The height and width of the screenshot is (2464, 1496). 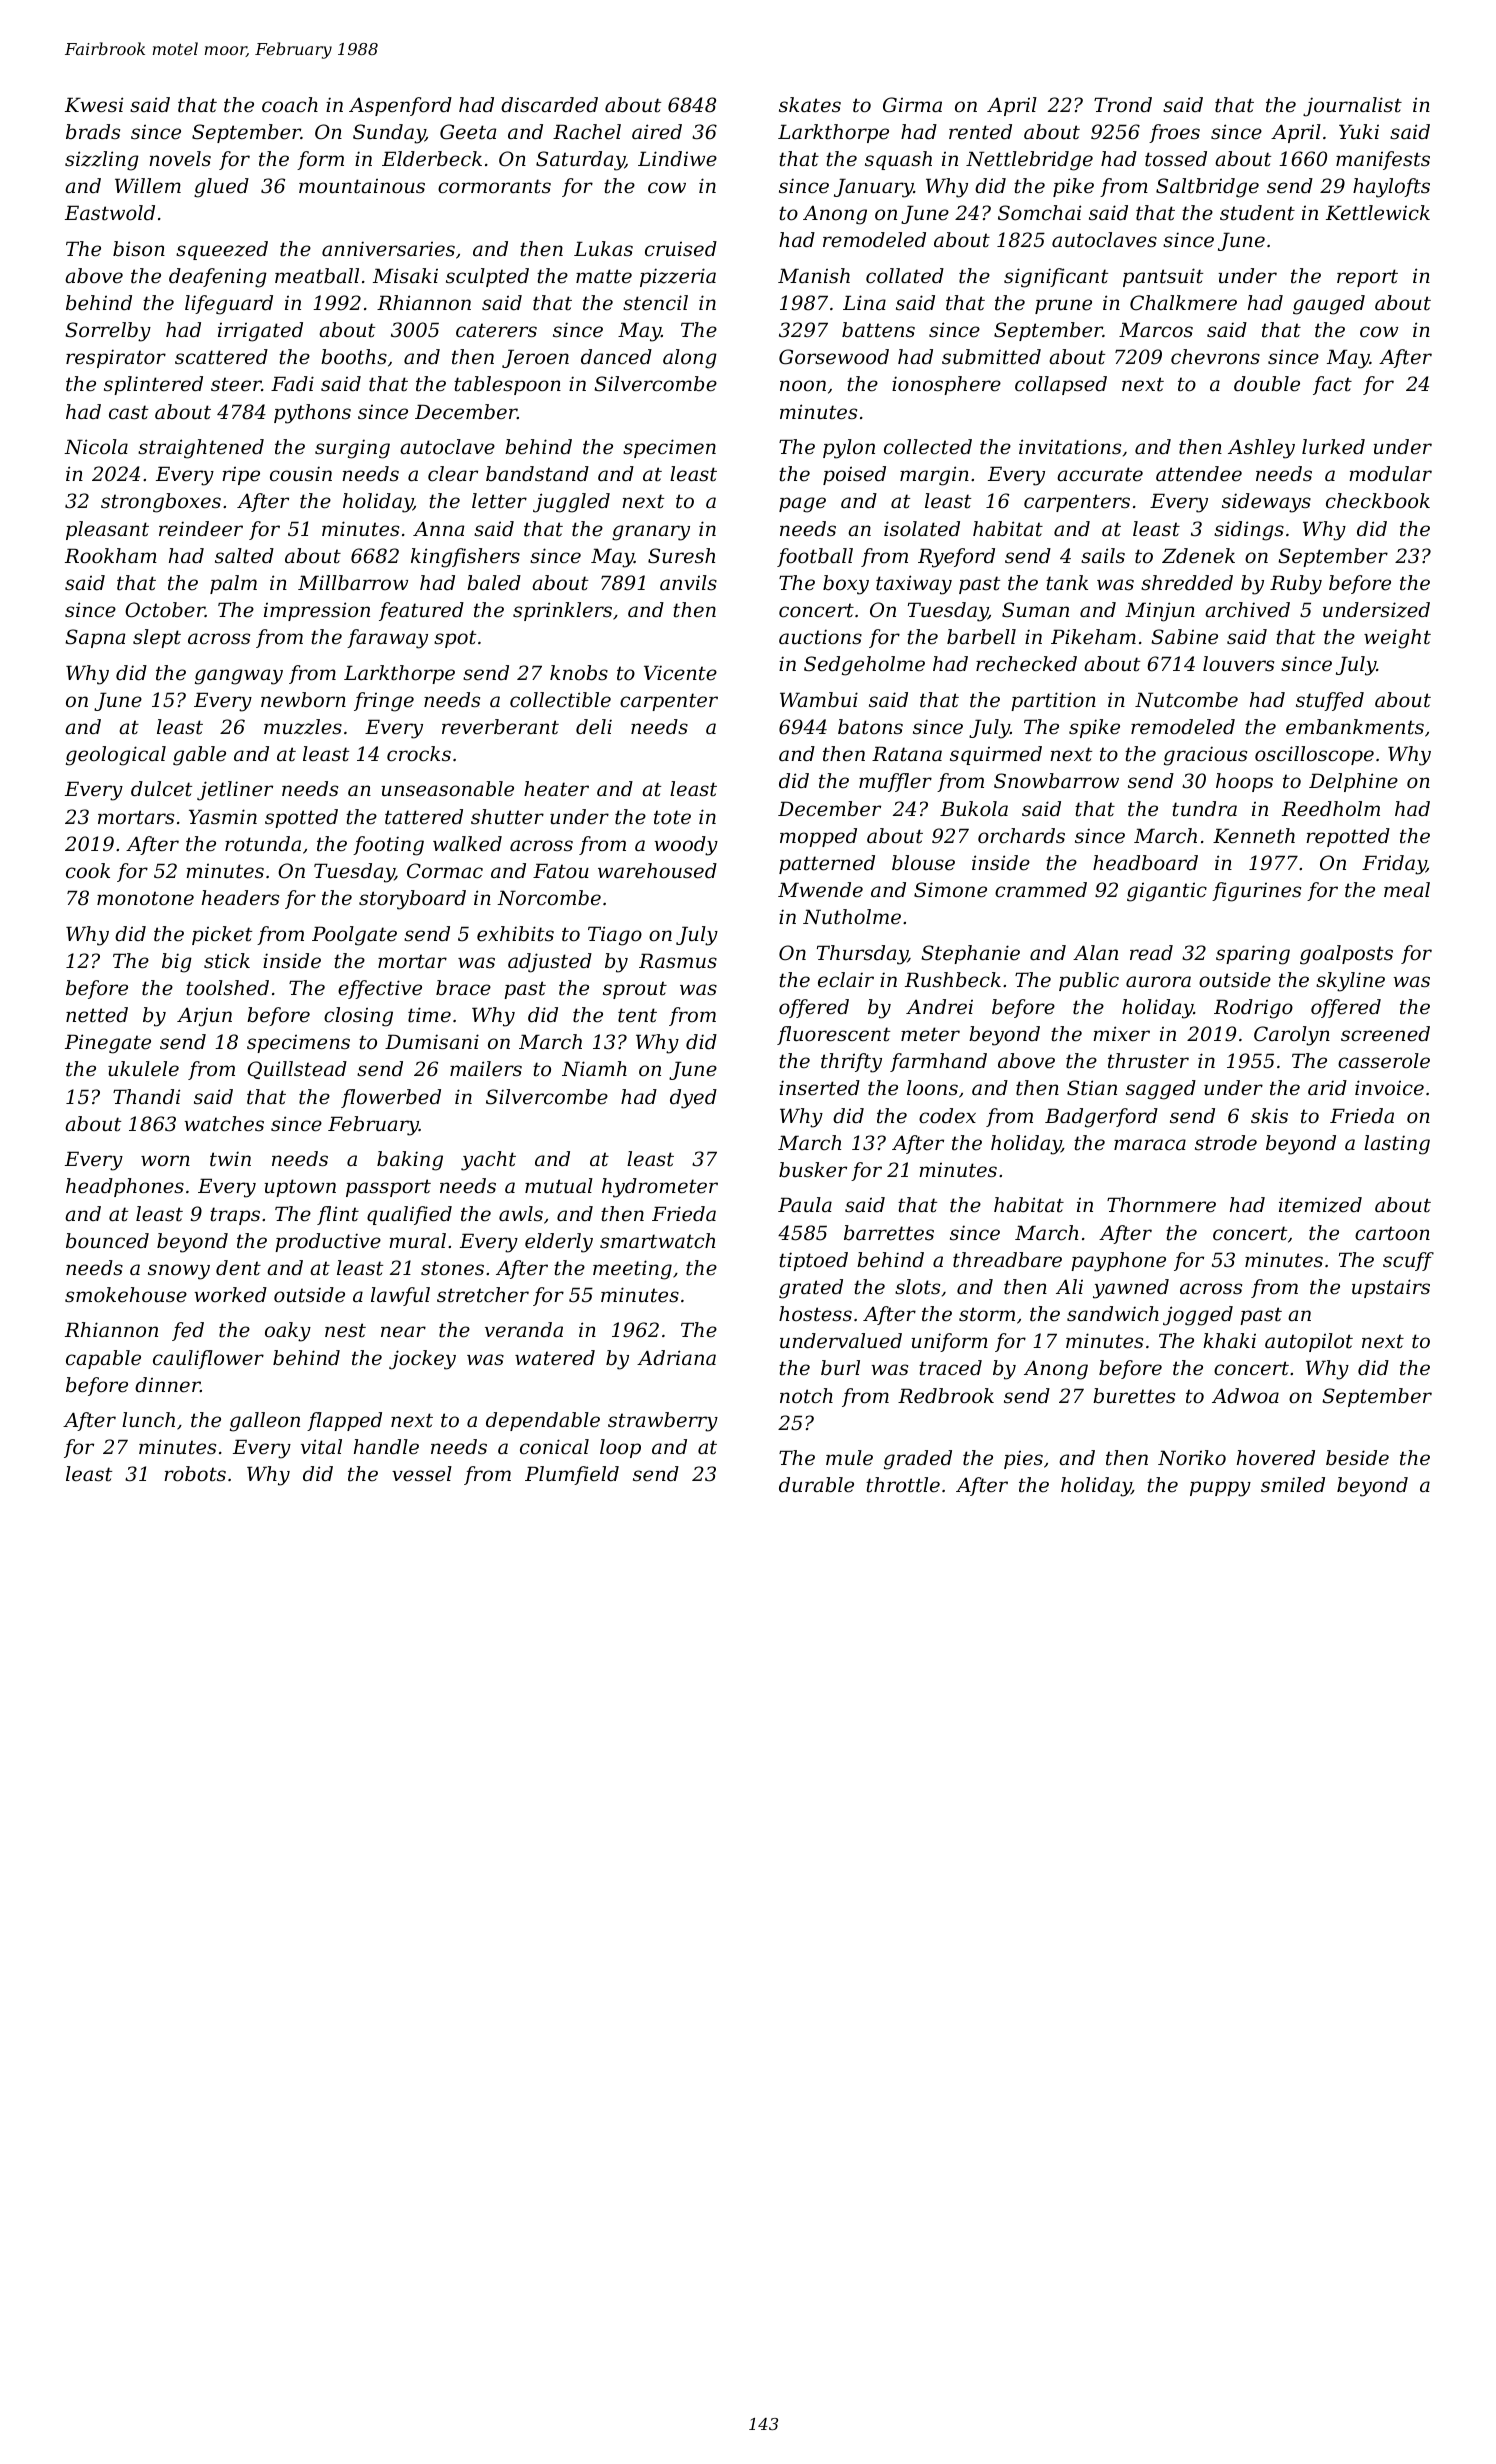 What do you see at coordinates (815, 557) in the screenshot?
I see `football` at bounding box center [815, 557].
